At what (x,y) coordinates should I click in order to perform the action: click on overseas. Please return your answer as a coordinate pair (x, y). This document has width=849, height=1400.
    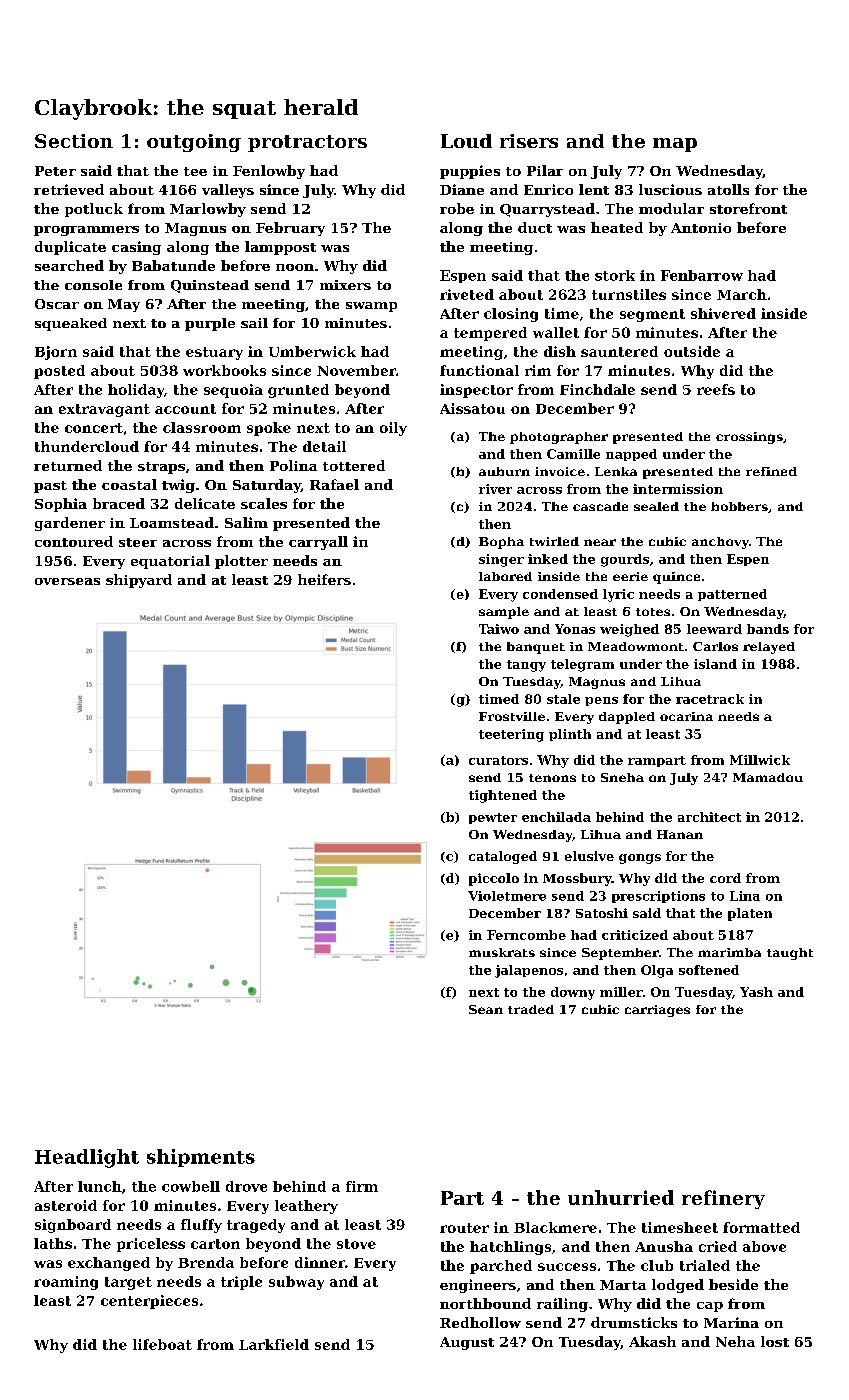
    Looking at the image, I should click on (67, 581).
